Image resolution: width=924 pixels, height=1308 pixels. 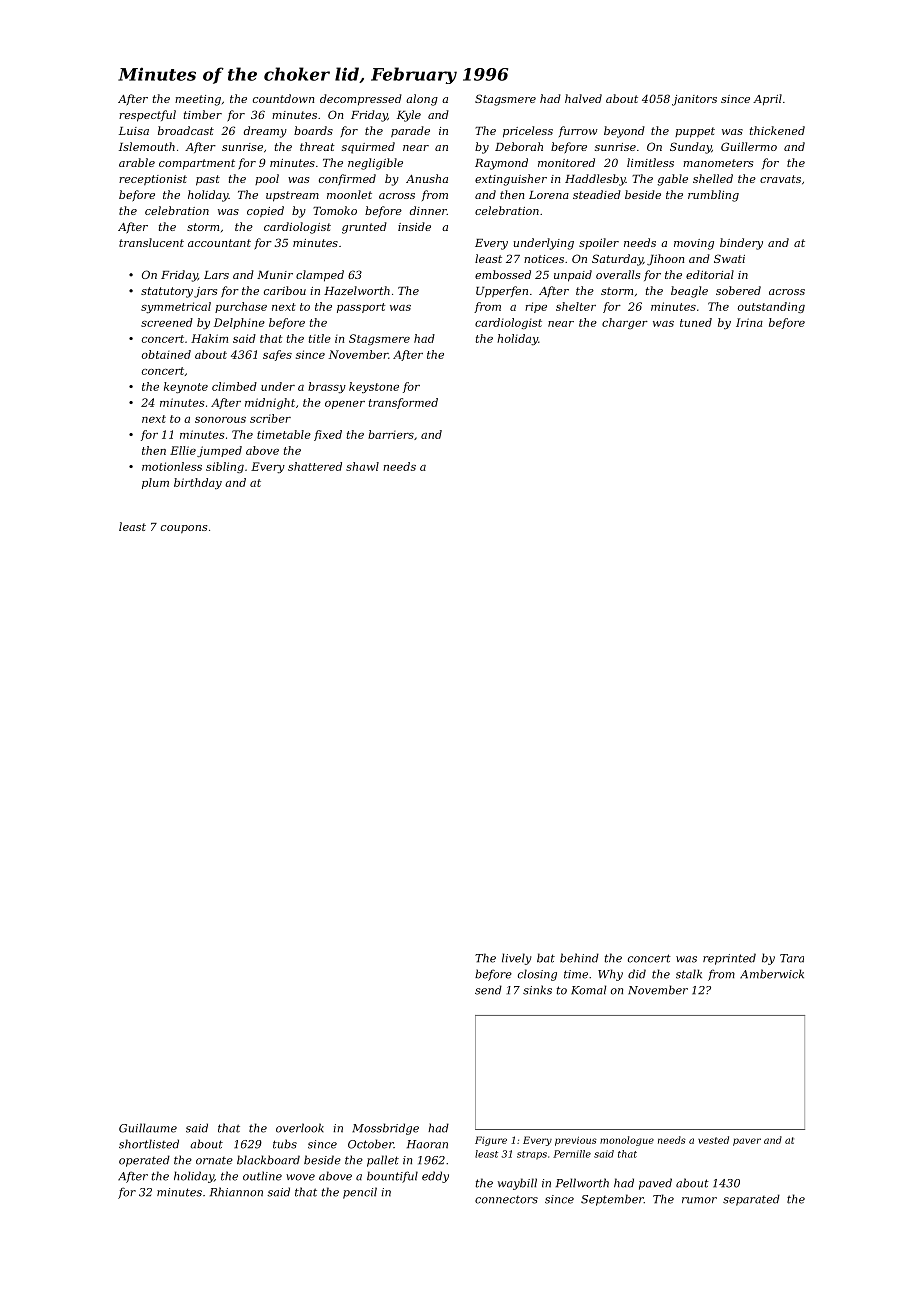 What do you see at coordinates (583, 98) in the document?
I see `halved` at bounding box center [583, 98].
